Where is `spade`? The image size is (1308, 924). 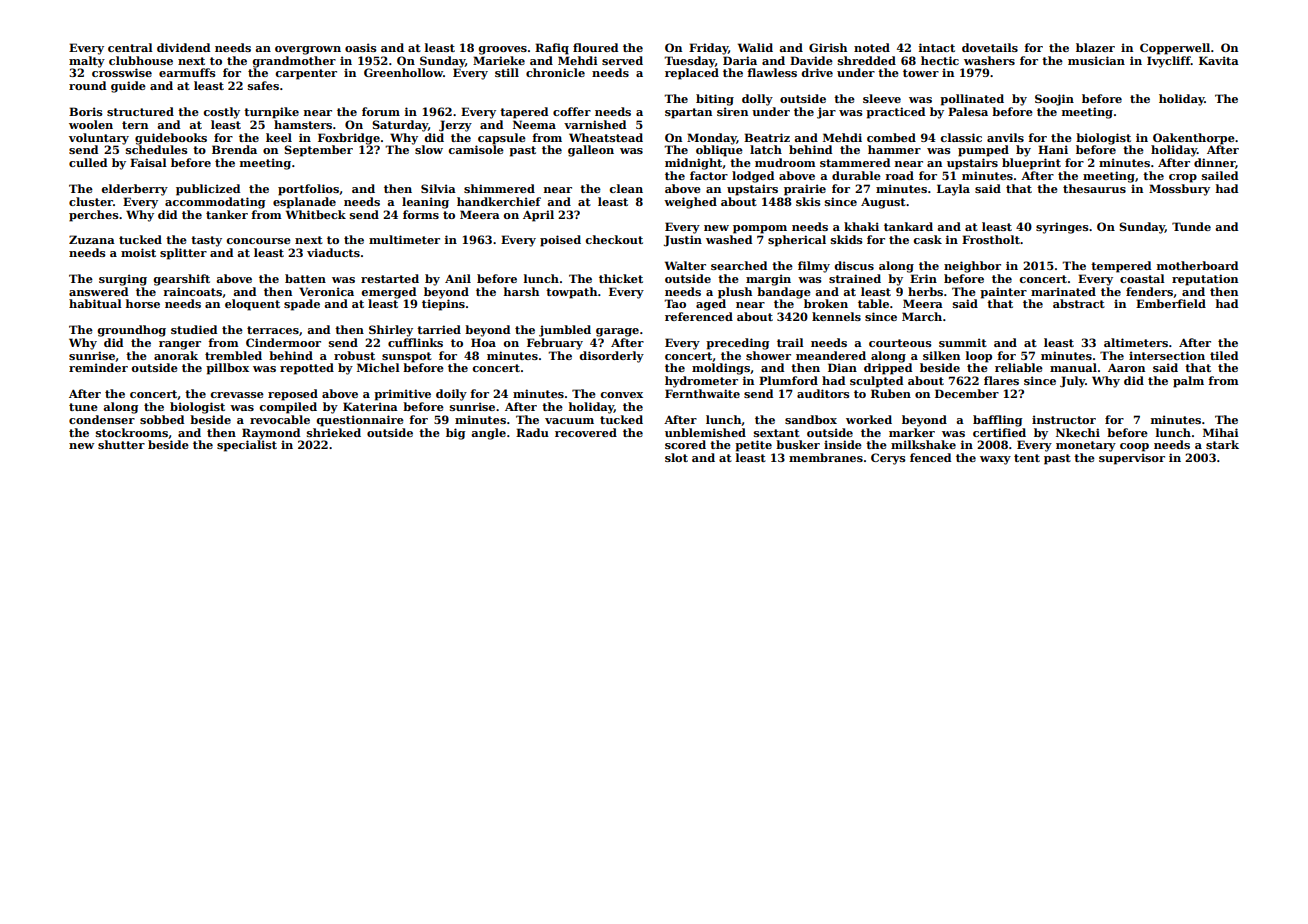 spade is located at coordinates (302, 305).
